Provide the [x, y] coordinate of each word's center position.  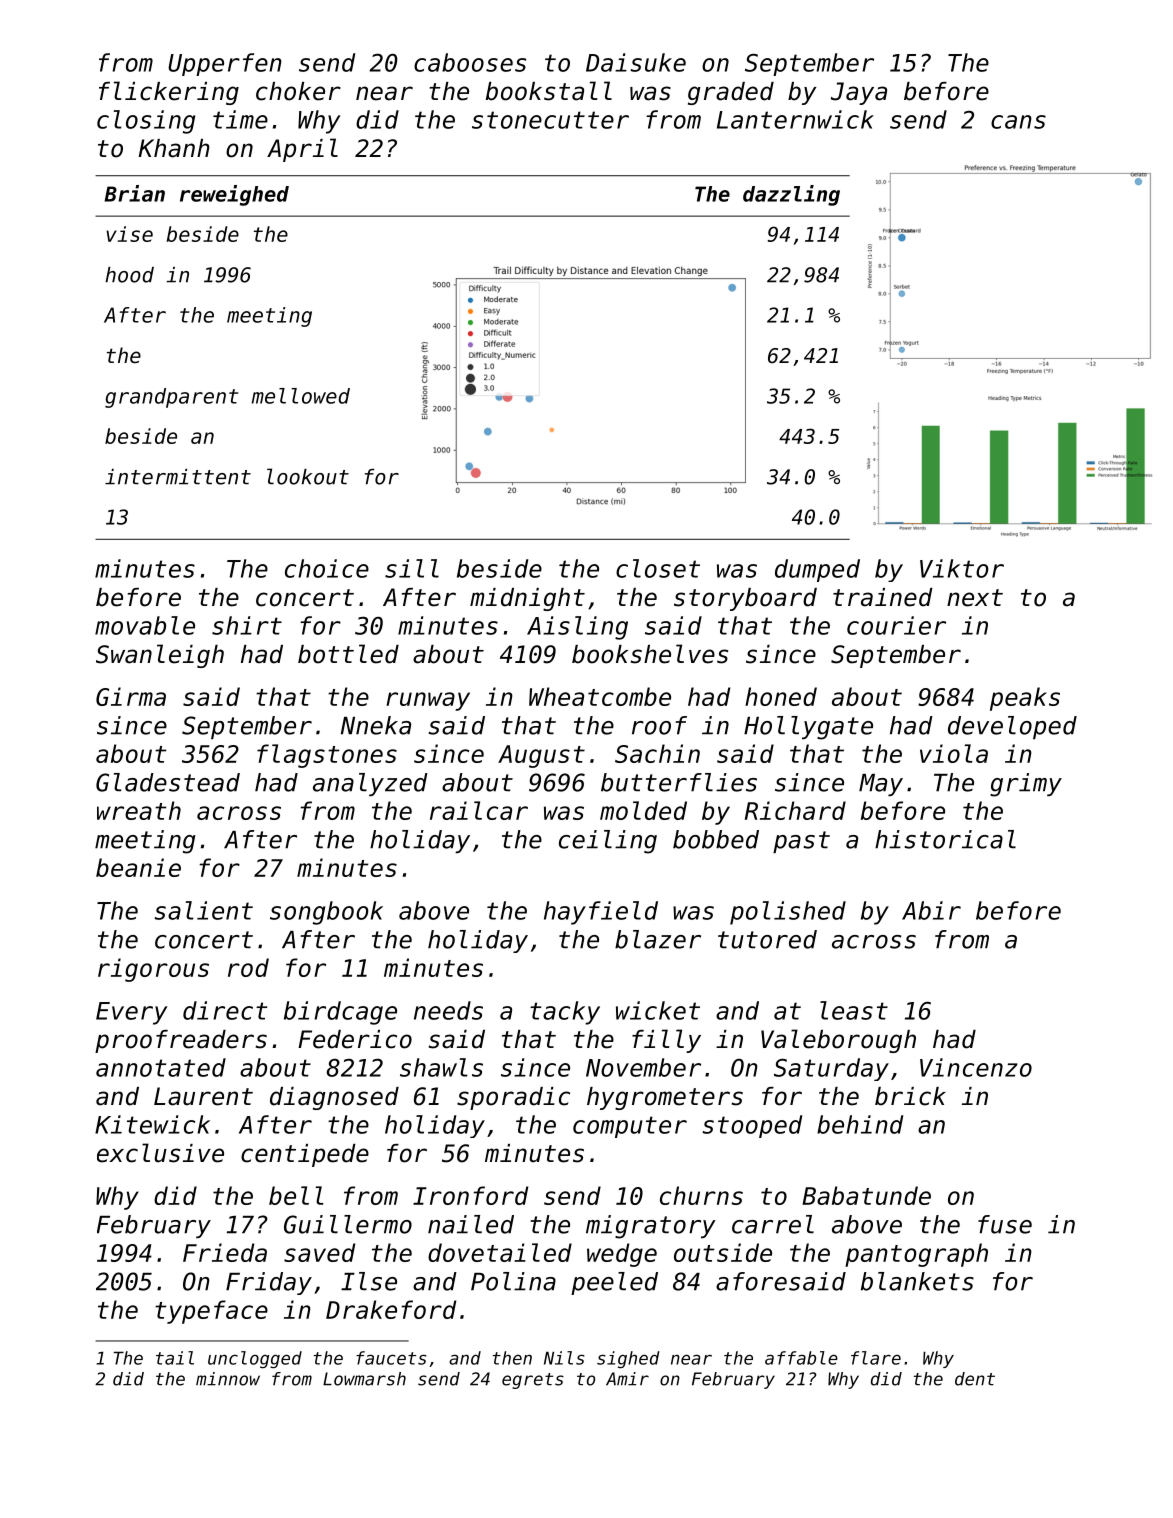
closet [658, 568]
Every [131, 1013]
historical [945, 839]
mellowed [301, 396]
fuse [1005, 1224]
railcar [479, 810]
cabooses [470, 62]
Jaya [859, 93]
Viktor [962, 568]
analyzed [370, 784]
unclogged [255, 1359]
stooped [752, 1126]
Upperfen [225, 64]
